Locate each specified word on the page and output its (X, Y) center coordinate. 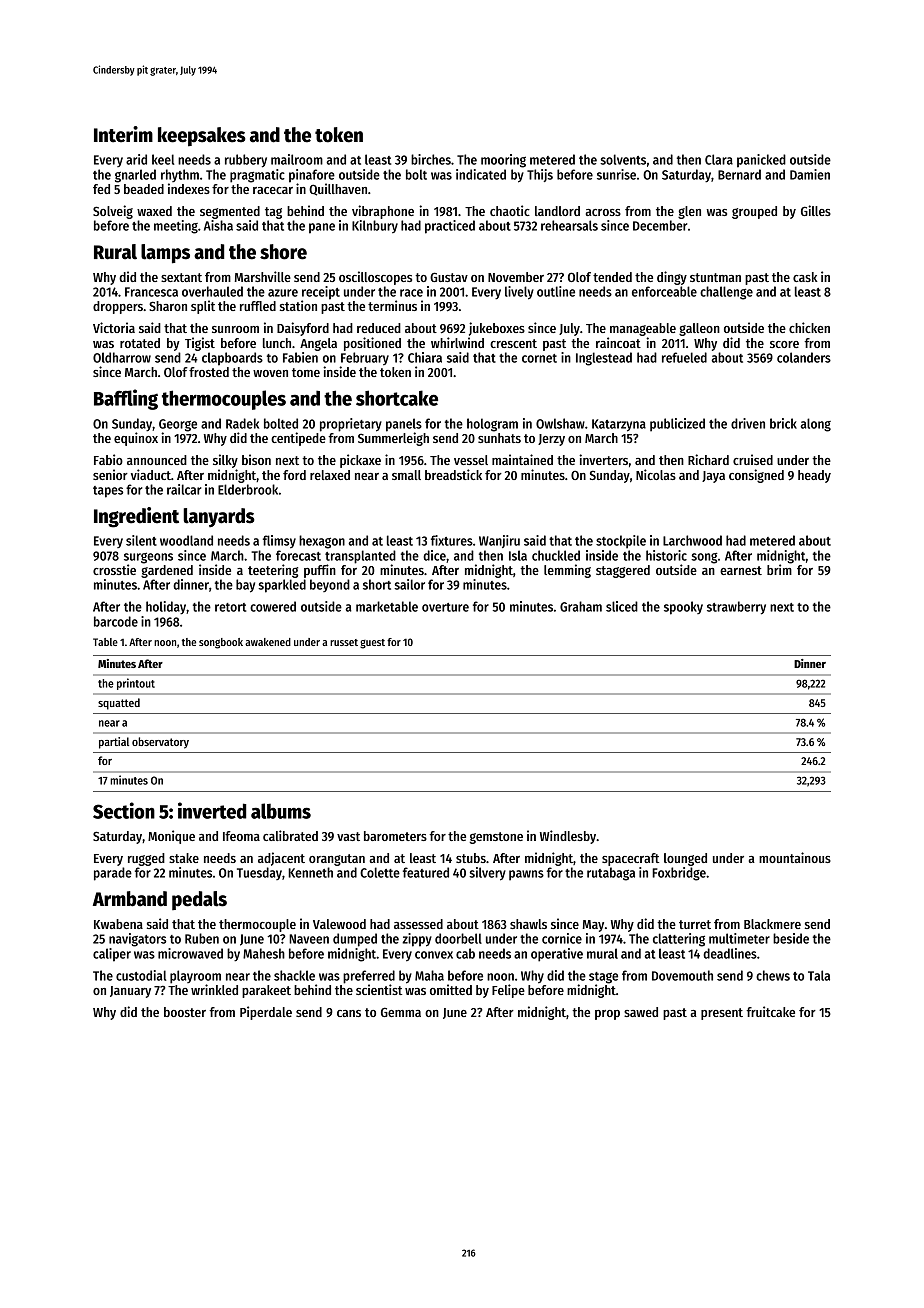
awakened (268, 642)
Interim (123, 134)
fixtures (452, 540)
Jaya (713, 477)
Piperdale (266, 1013)
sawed (641, 1012)
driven (748, 423)
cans (349, 1013)
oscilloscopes (375, 278)
